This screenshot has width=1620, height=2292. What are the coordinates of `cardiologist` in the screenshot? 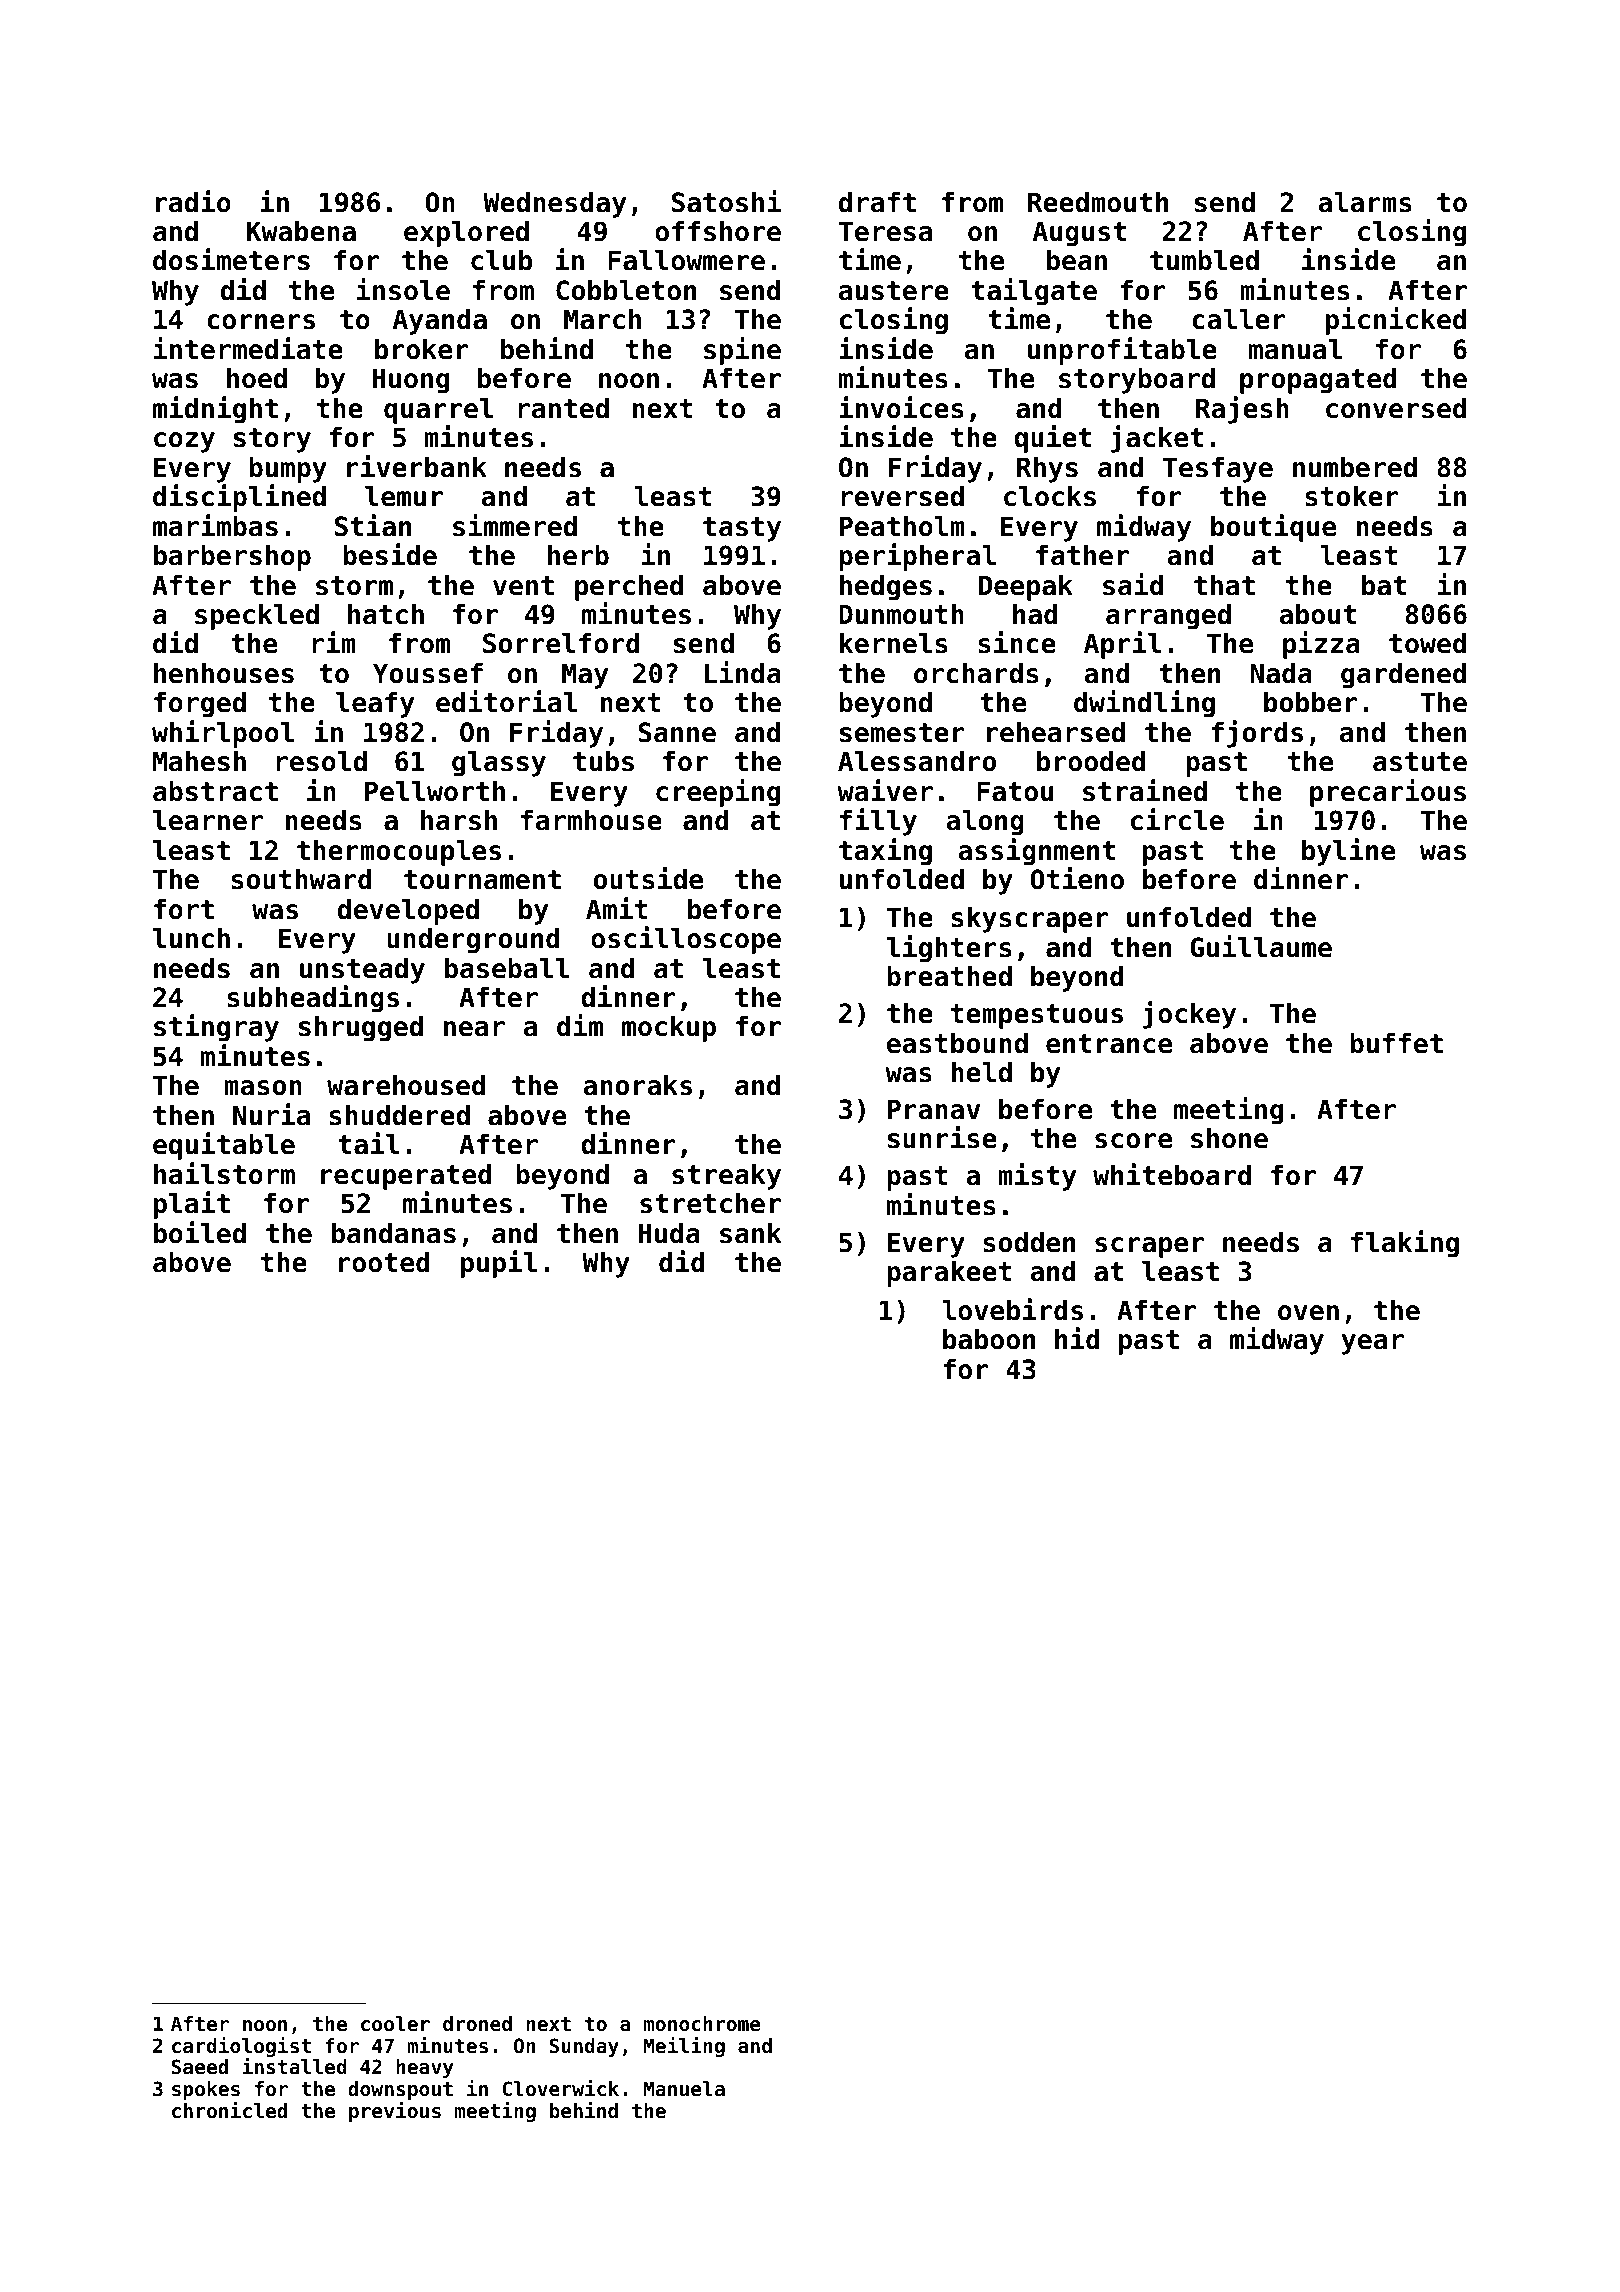 It's located at (241, 2047).
